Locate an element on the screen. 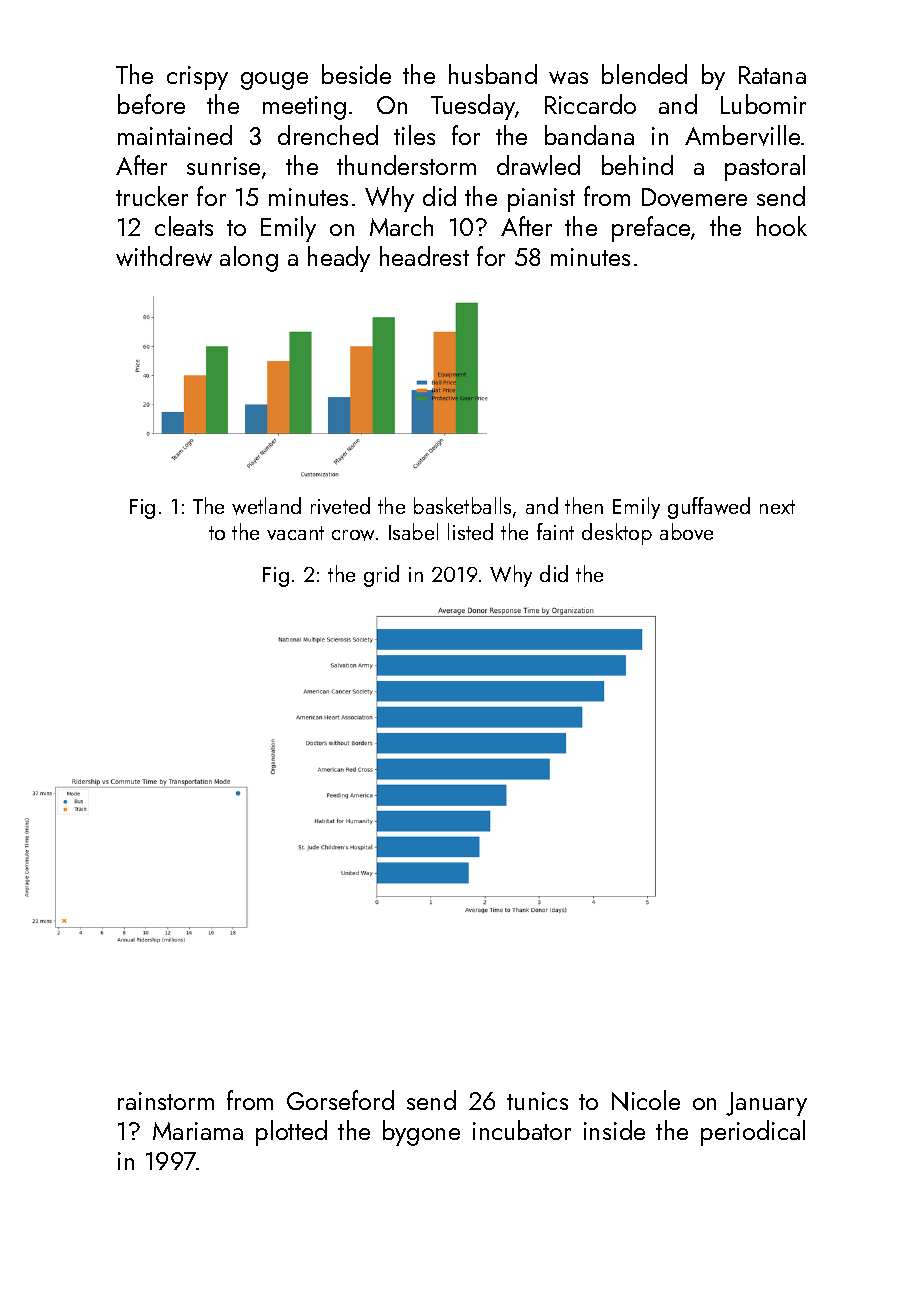  before is located at coordinates (151, 104).
